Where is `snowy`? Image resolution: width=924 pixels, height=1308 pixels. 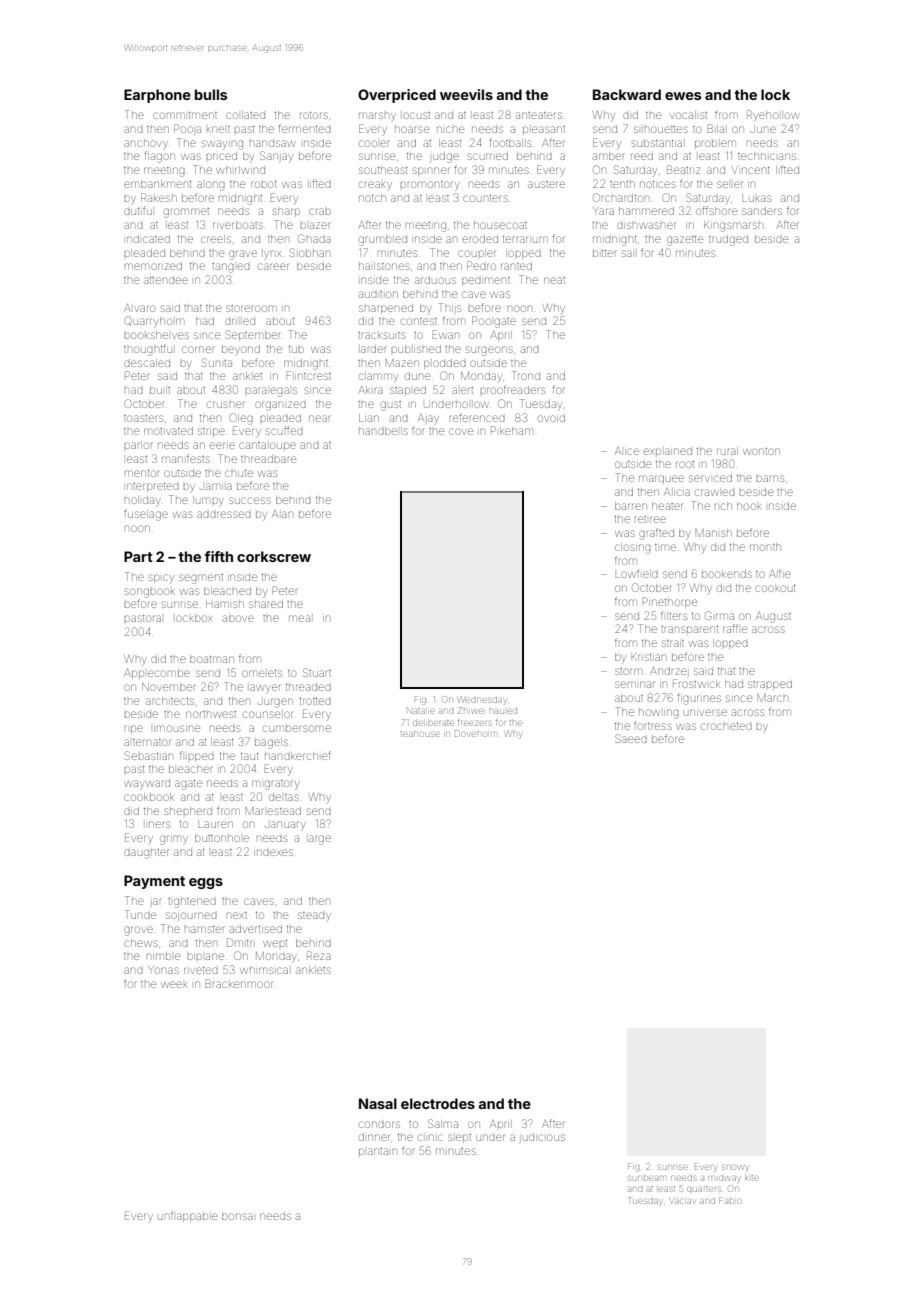 snowy is located at coordinates (735, 1168).
